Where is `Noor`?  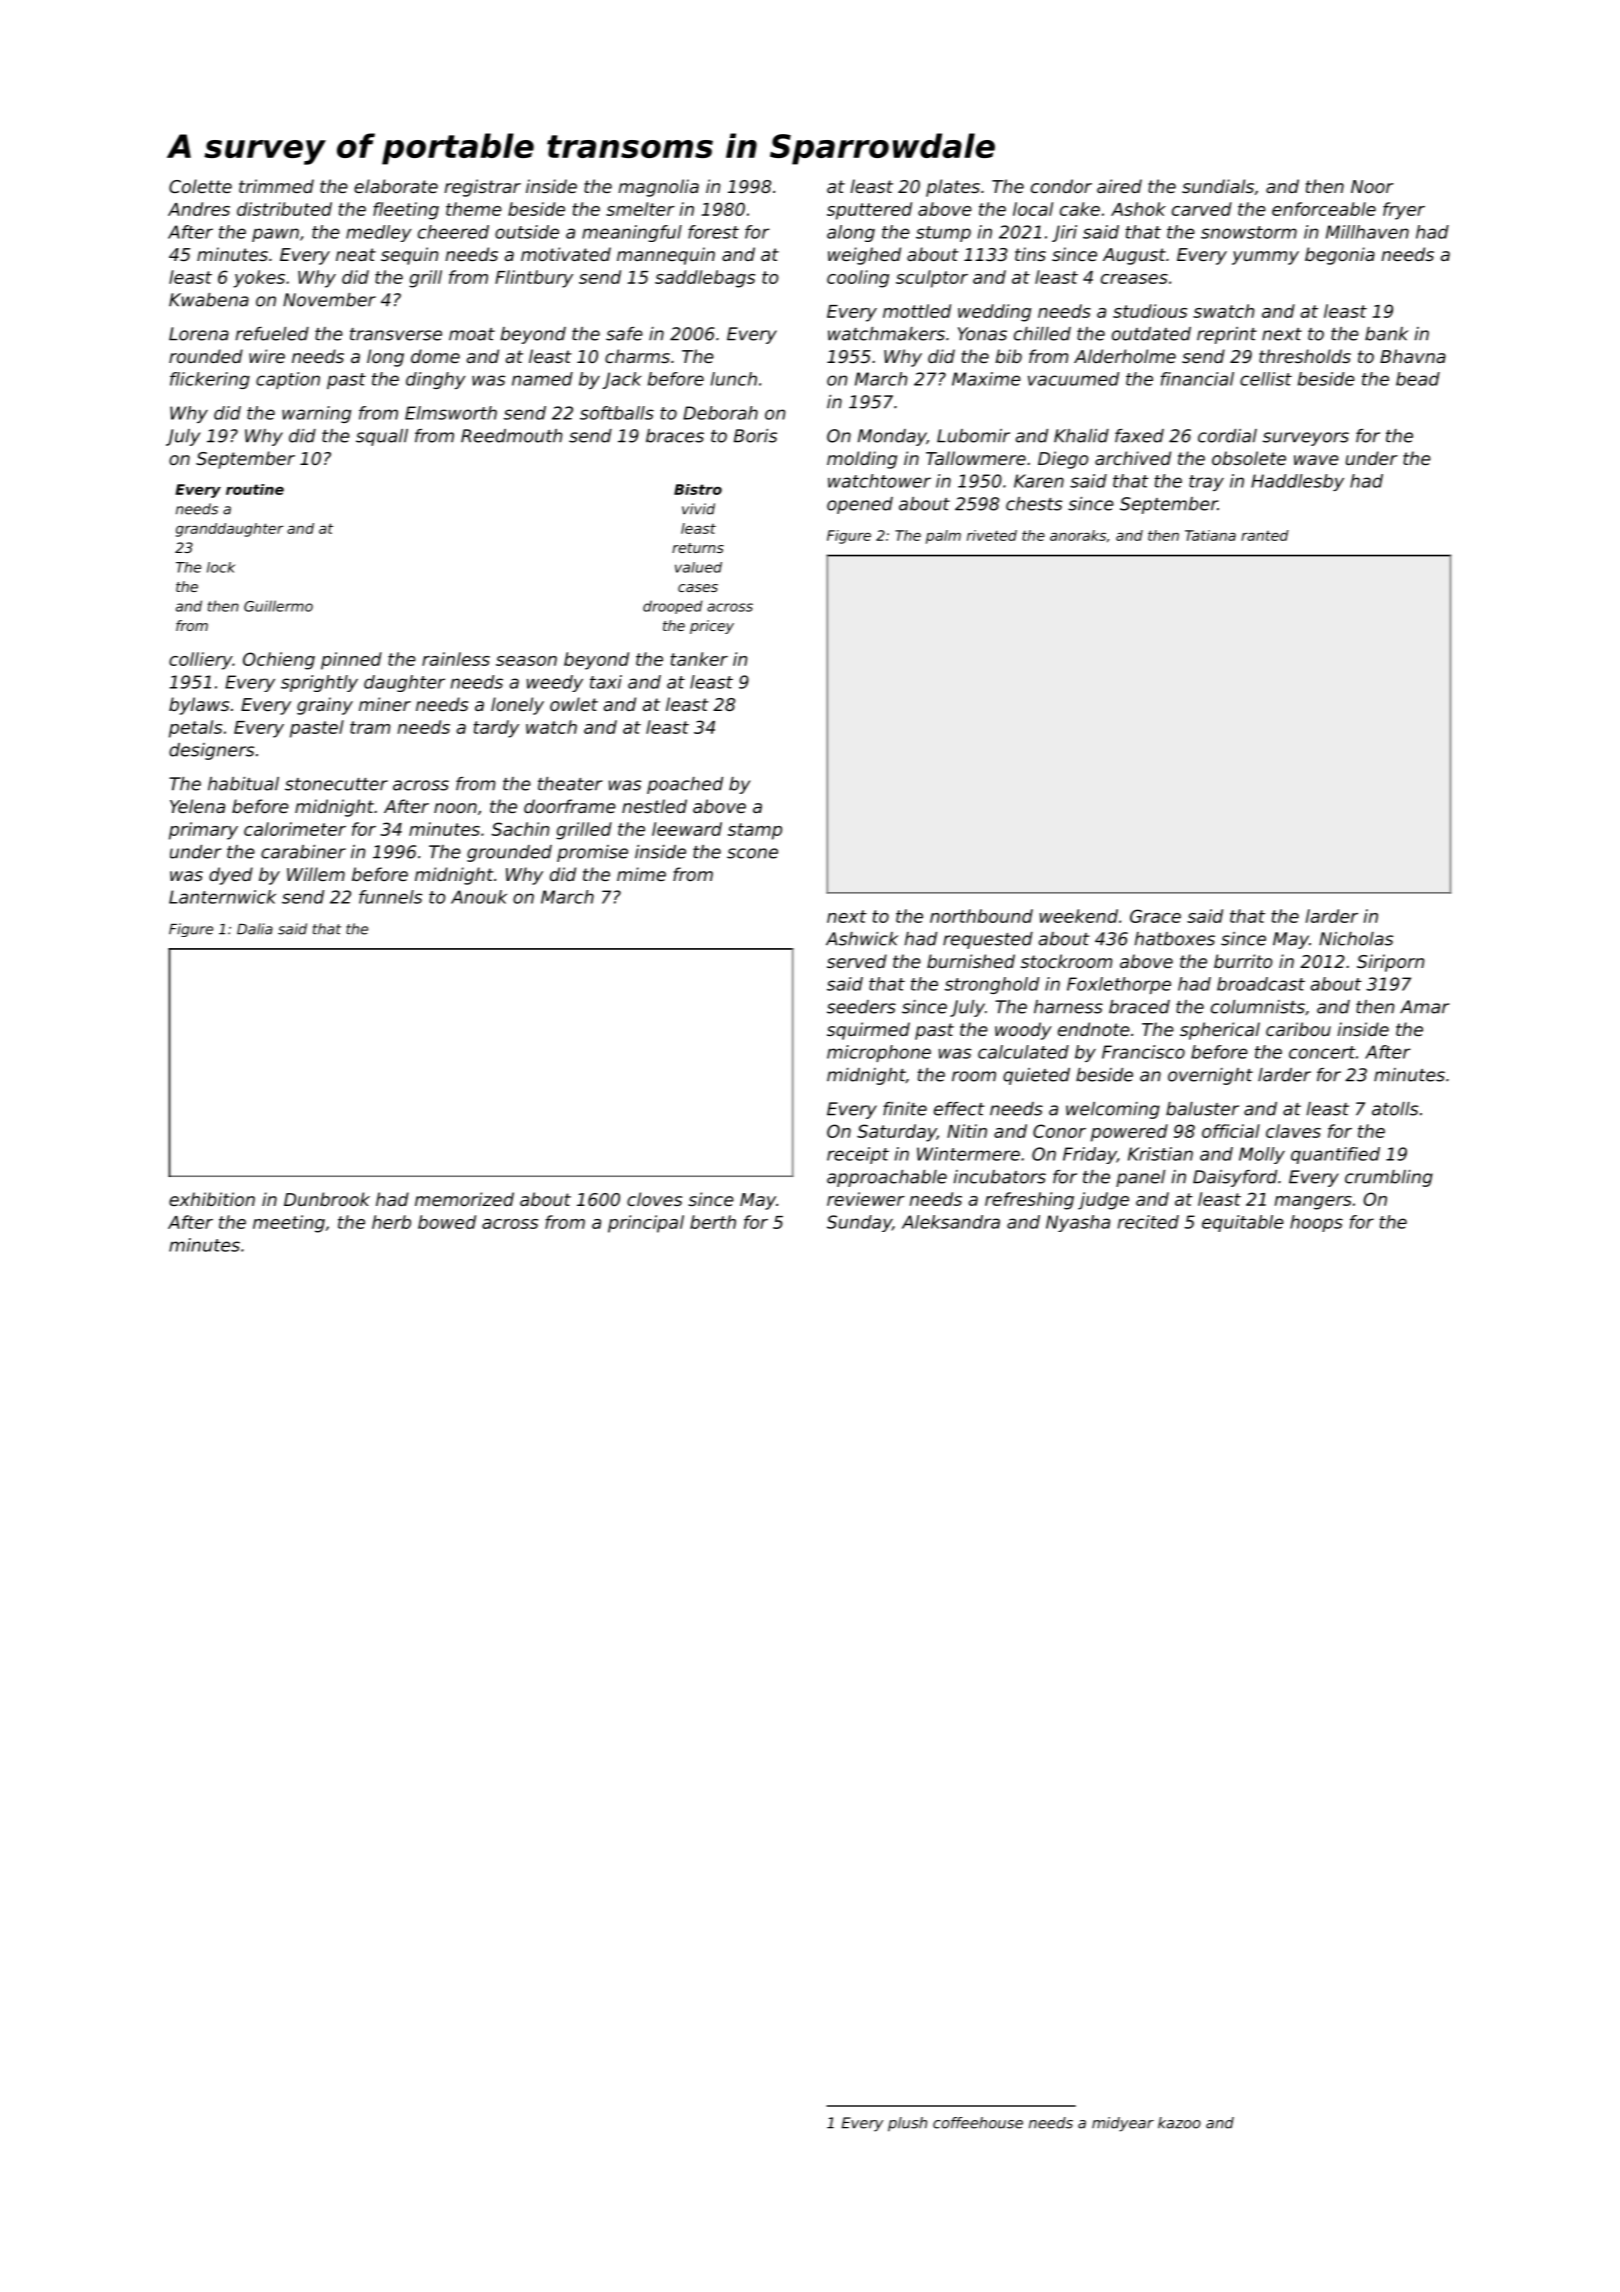 Noor is located at coordinates (1372, 186).
